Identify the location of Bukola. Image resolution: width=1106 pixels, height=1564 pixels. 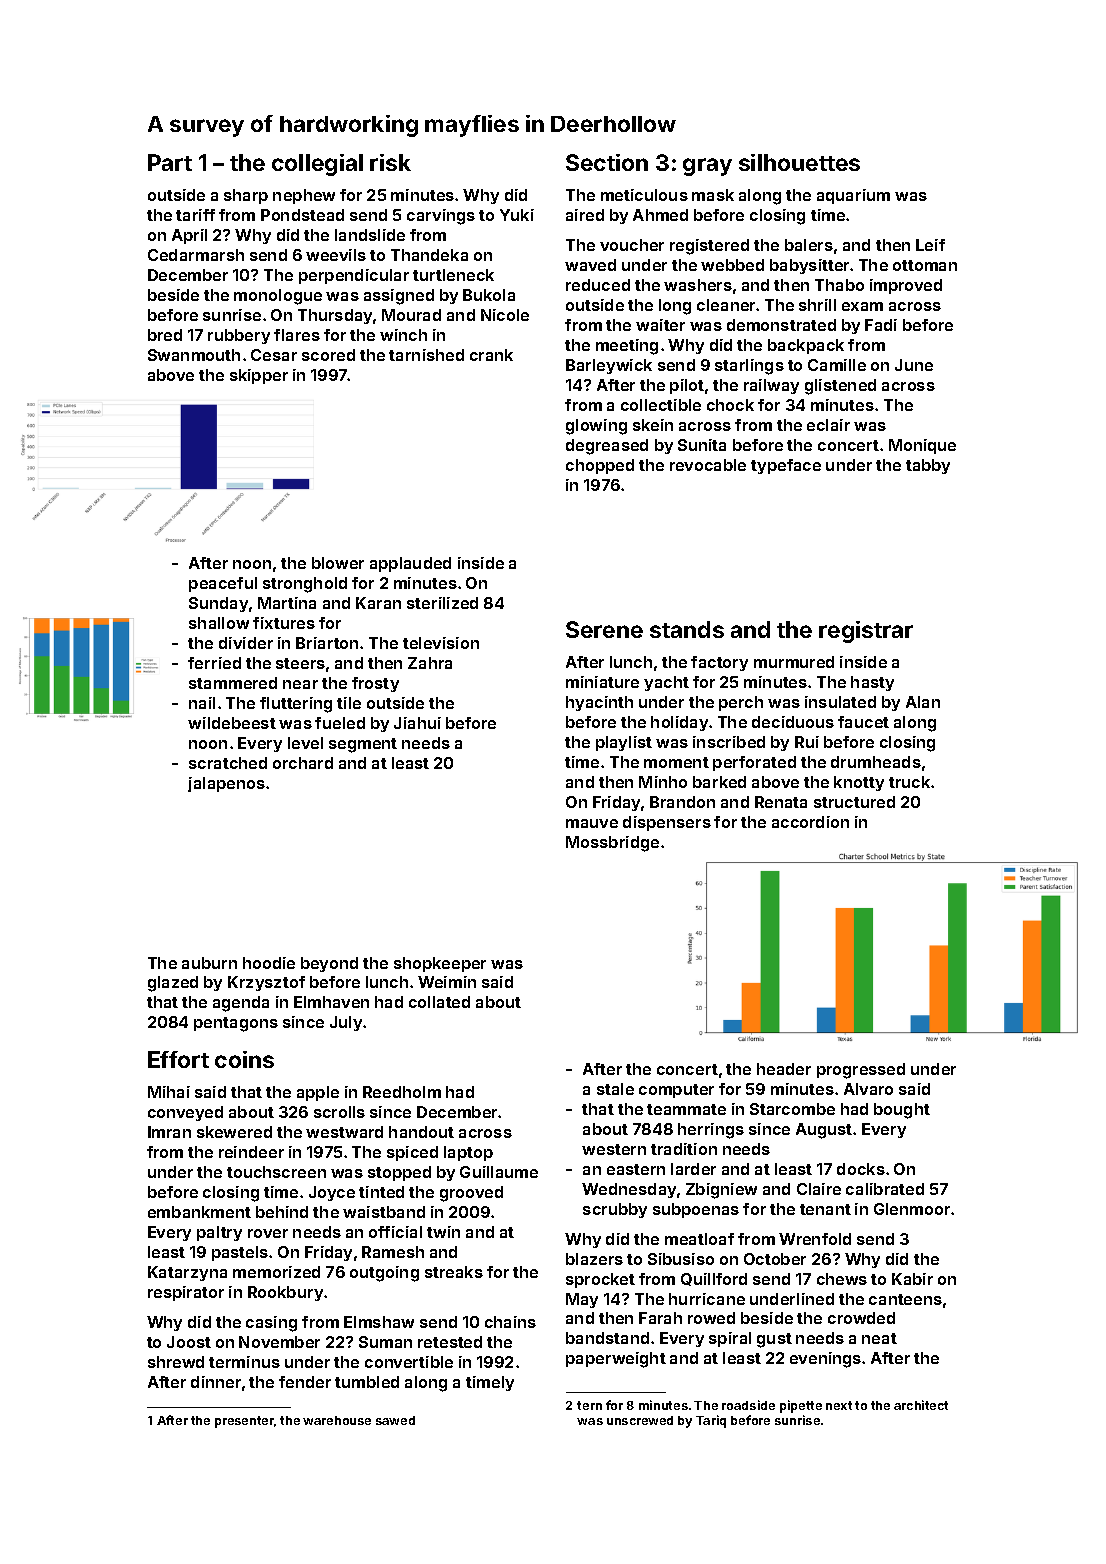
(489, 295).
